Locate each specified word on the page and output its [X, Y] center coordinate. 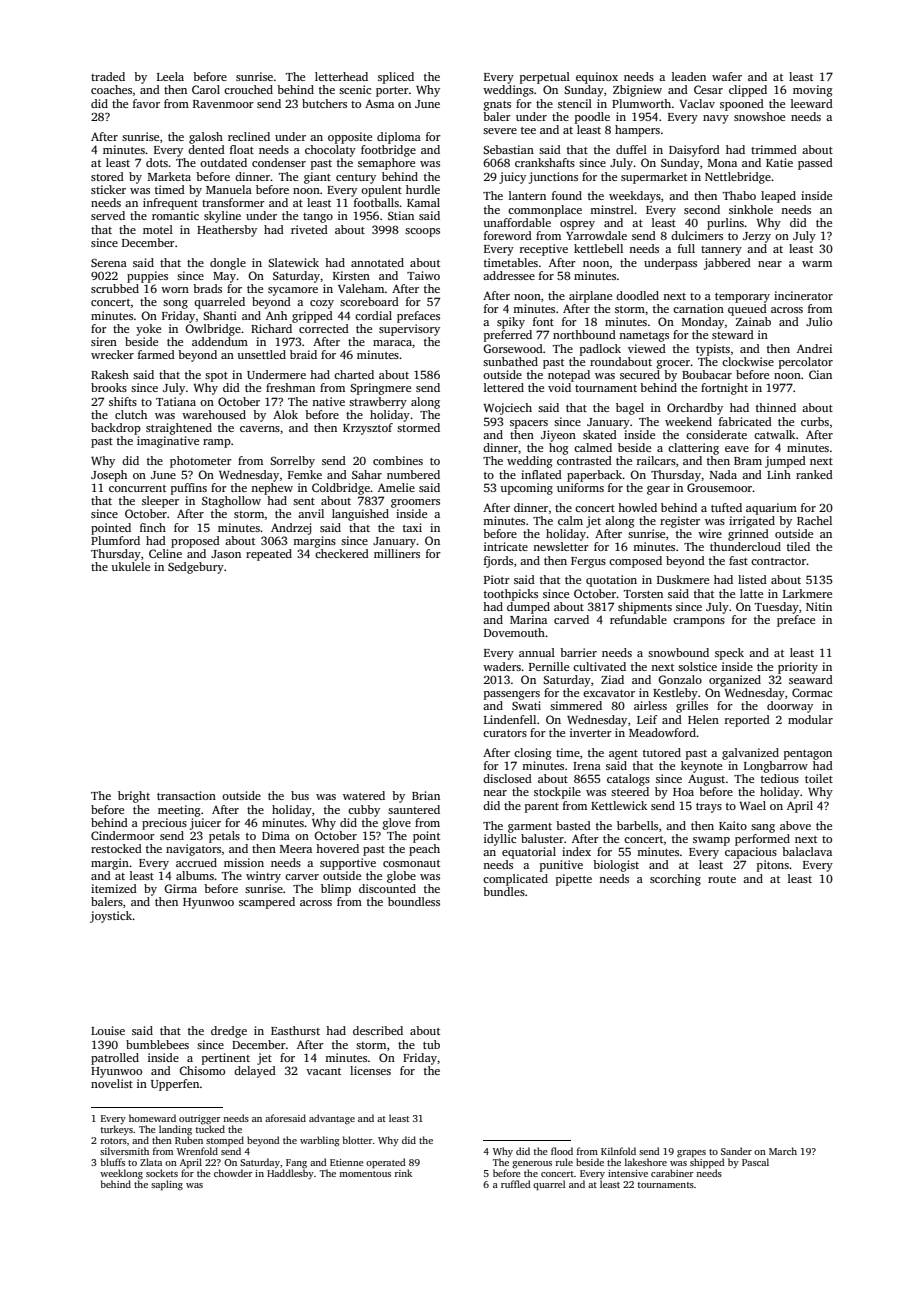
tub [431, 1044]
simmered [576, 705]
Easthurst [295, 1030]
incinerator [803, 295]
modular [810, 719]
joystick [111, 917]
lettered [504, 387]
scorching [675, 880]
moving [813, 91]
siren [104, 341]
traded [108, 76]
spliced [396, 78]
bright [134, 797]
